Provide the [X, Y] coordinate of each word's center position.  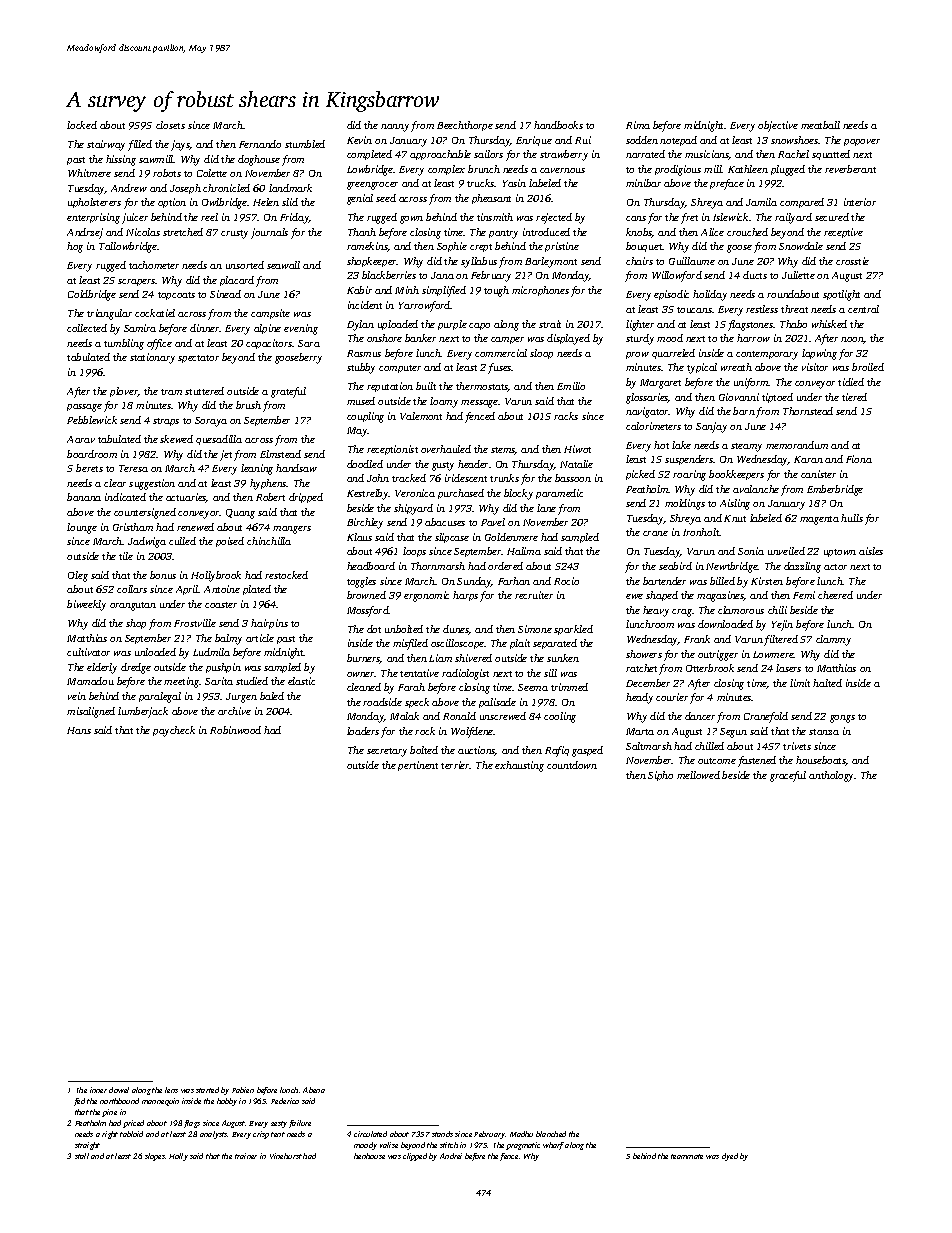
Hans [79, 730]
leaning [257, 469]
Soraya [211, 422]
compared [802, 203]
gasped [587, 751]
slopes [155, 1157]
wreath [736, 367]
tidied [851, 382]
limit [800, 683]
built [426, 386]
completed [369, 155]
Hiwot [577, 449]
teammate [687, 1156]
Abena [314, 1090]
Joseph [185, 189]
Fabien [243, 1090]
